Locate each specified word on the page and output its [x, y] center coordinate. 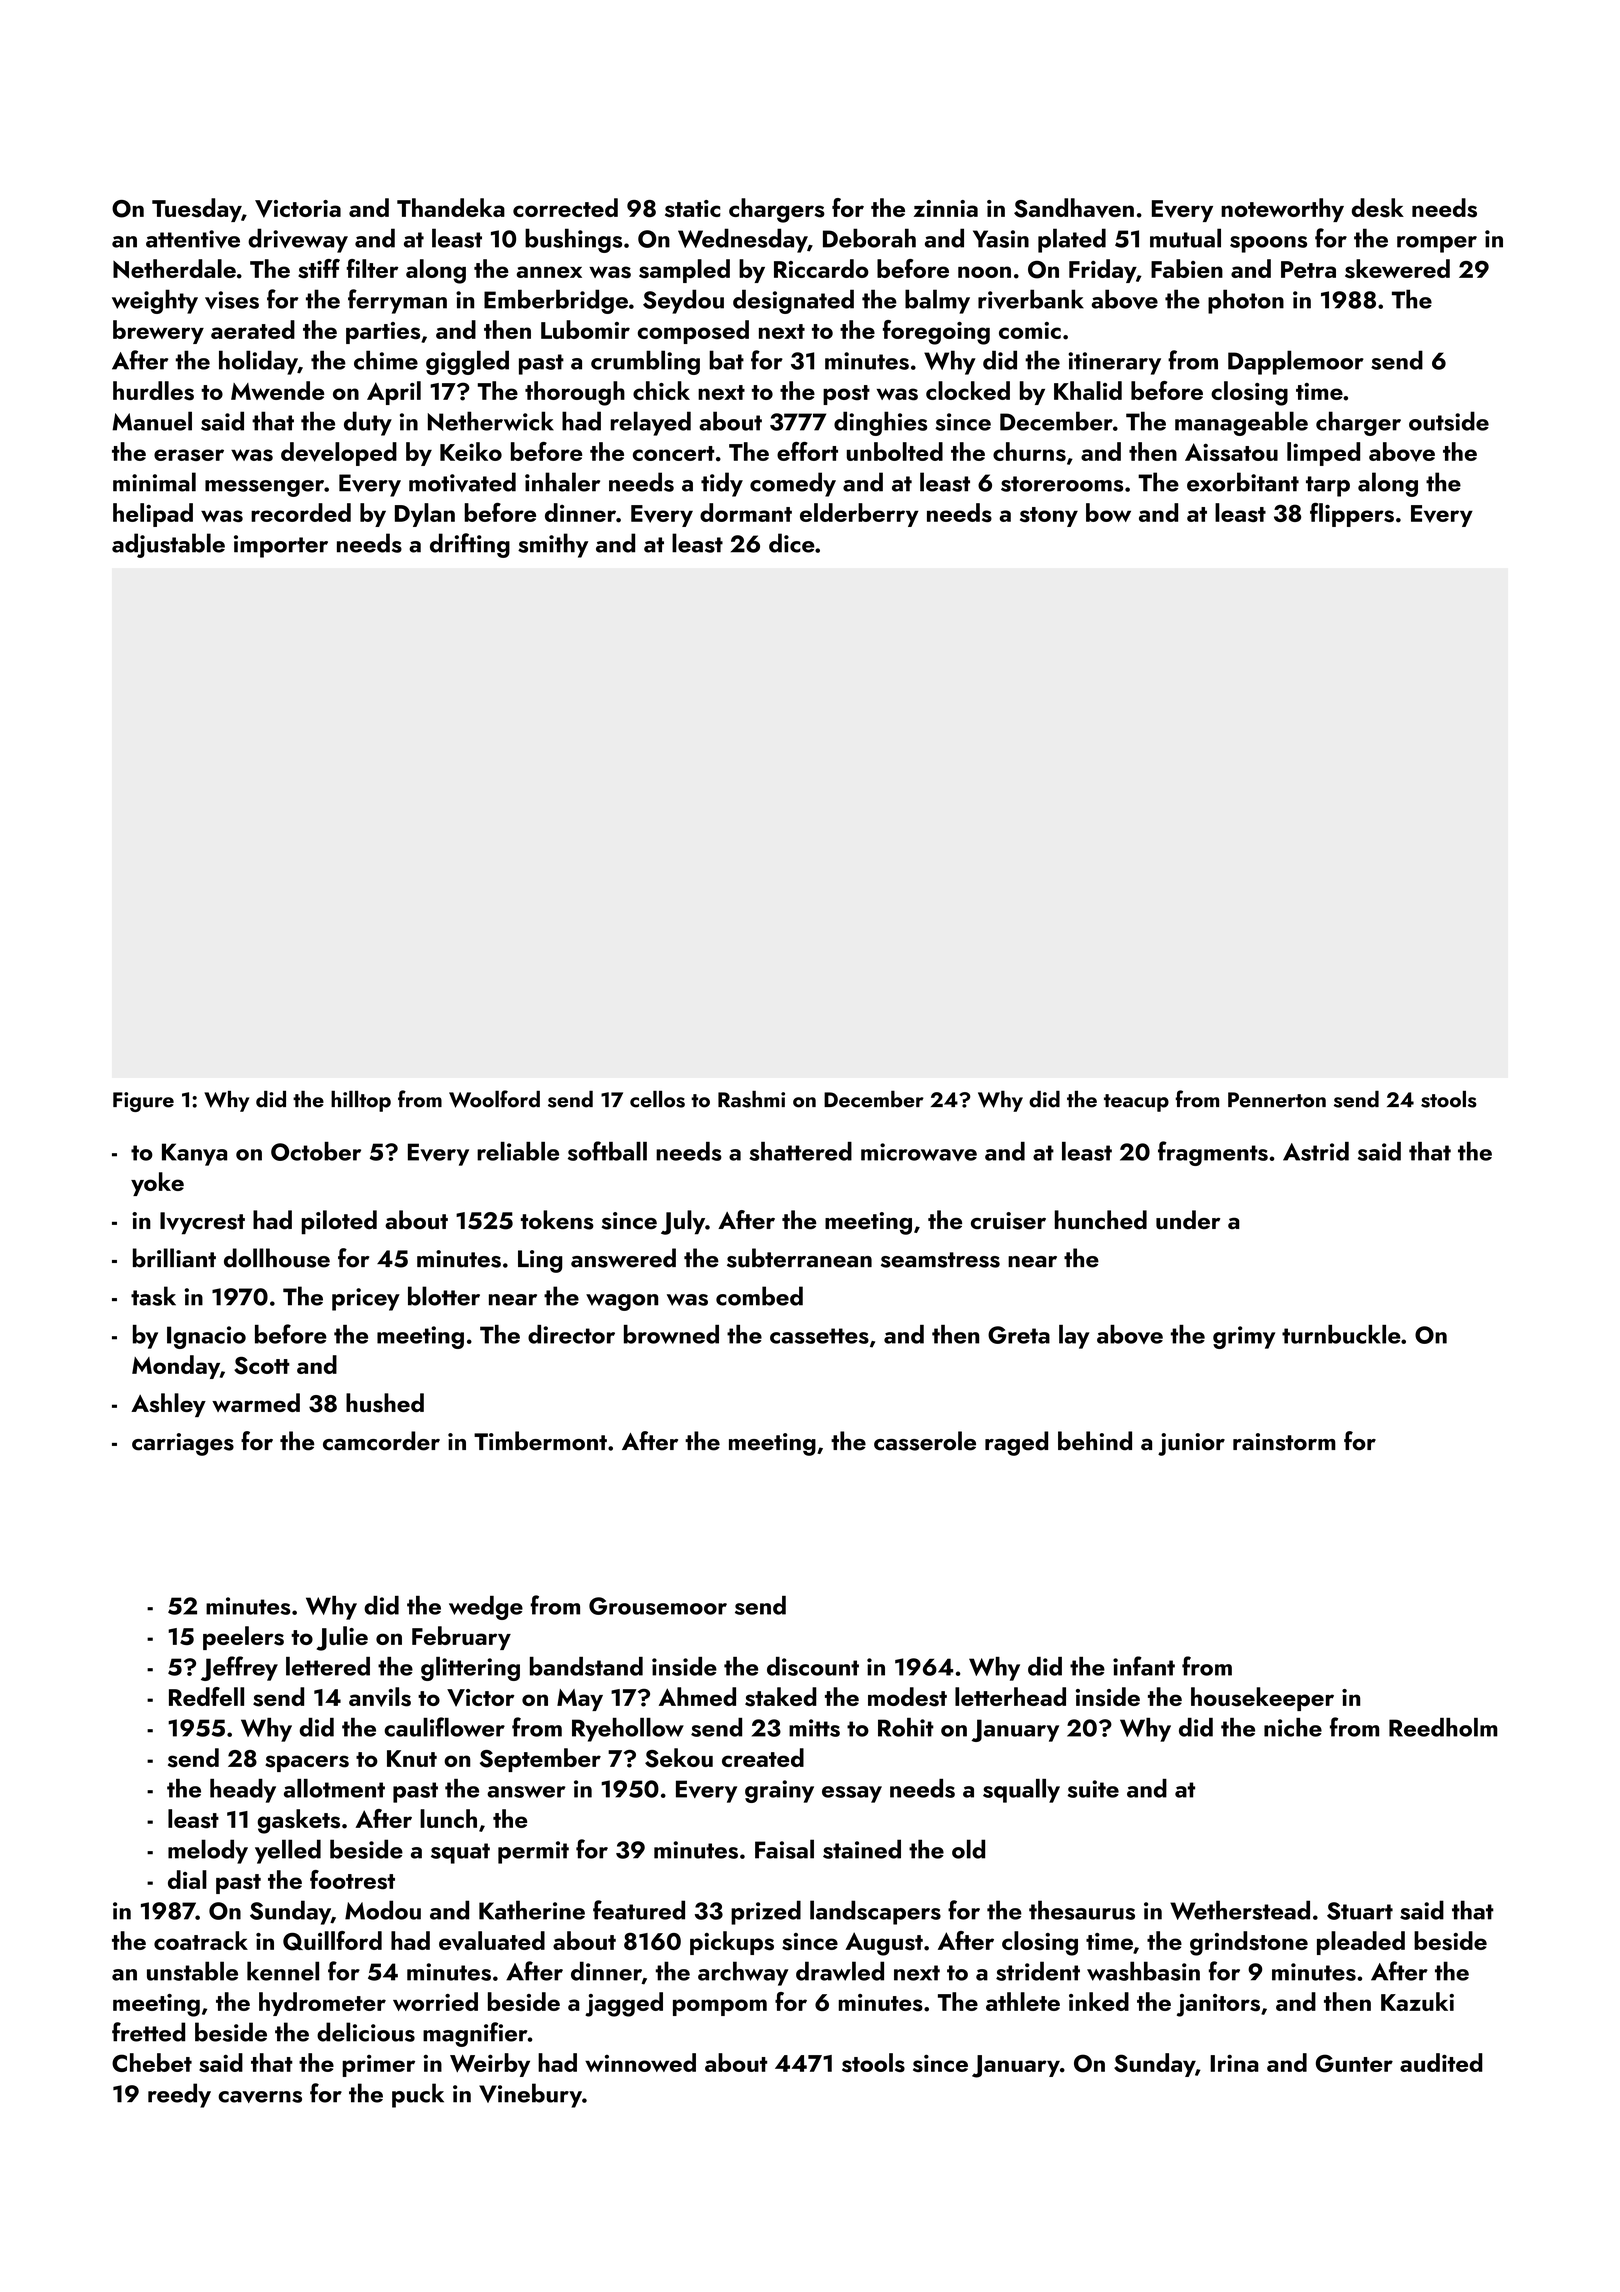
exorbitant [1243, 482]
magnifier [475, 2034]
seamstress [940, 1260]
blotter [444, 1296]
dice [792, 543]
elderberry [859, 515]
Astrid [1316, 1151]
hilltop [361, 1101]
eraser [189, 455]
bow [1108, 512]
